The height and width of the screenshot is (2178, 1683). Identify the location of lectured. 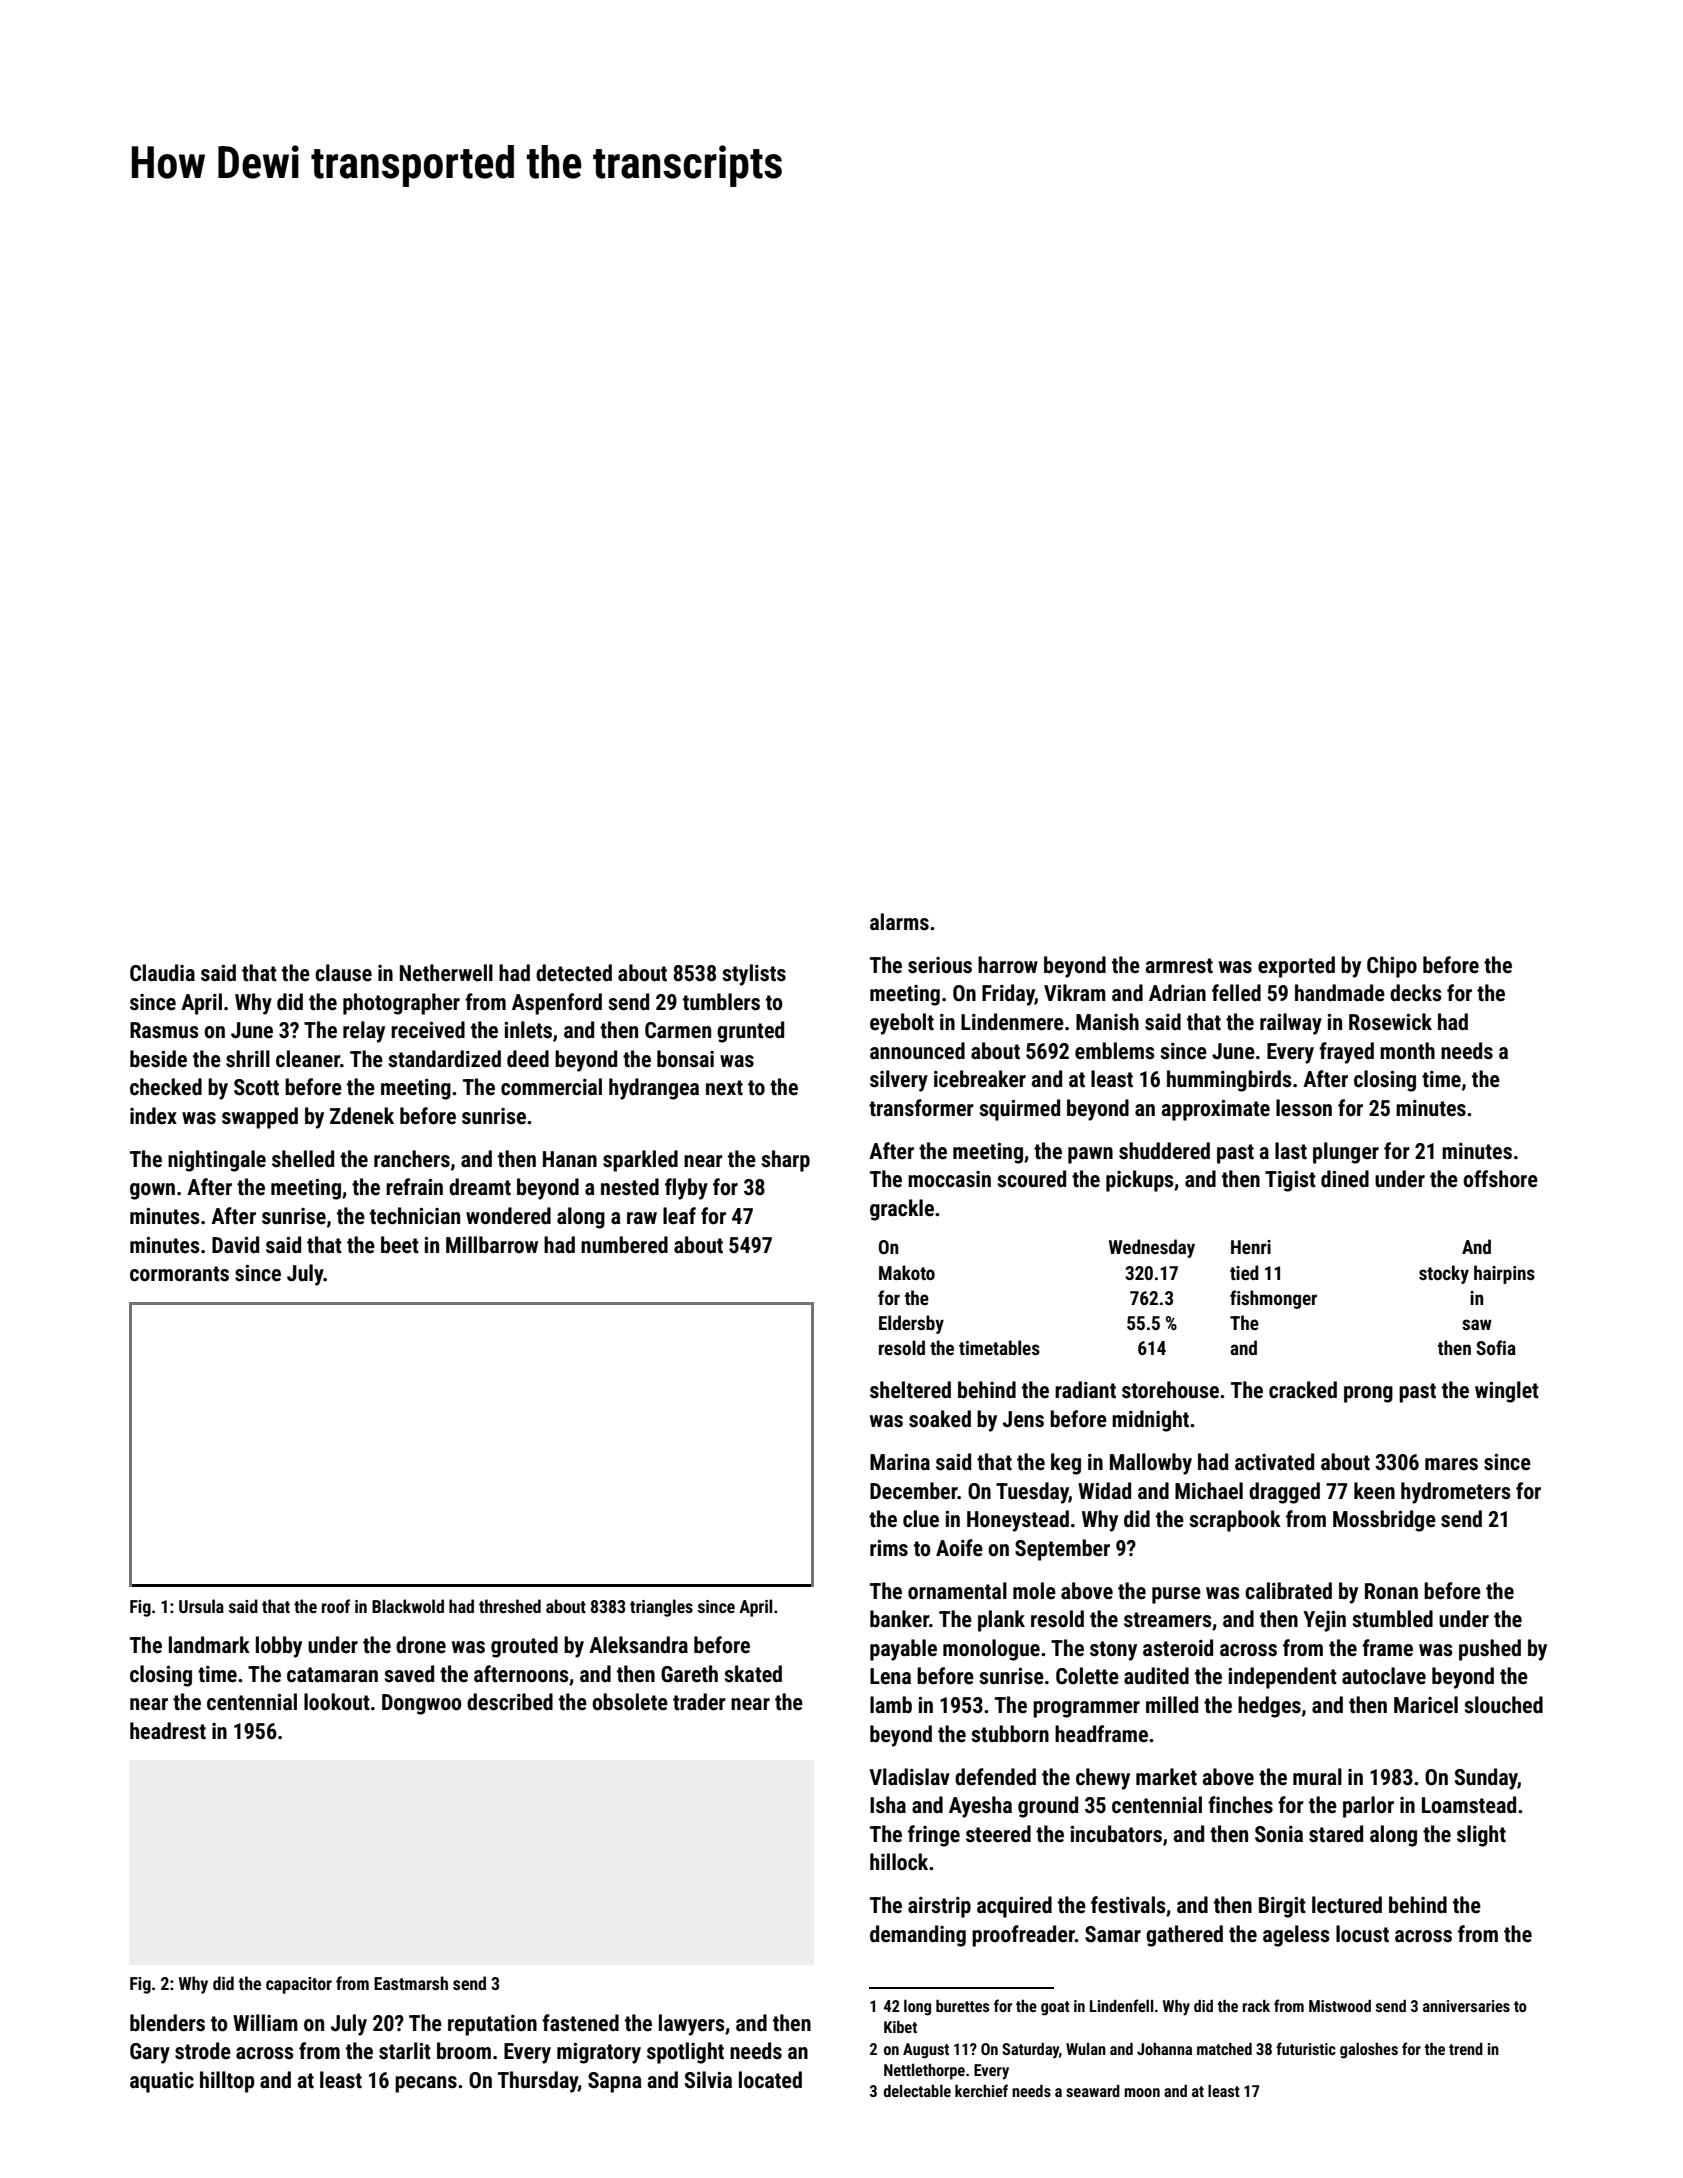
(1347, 1905).
